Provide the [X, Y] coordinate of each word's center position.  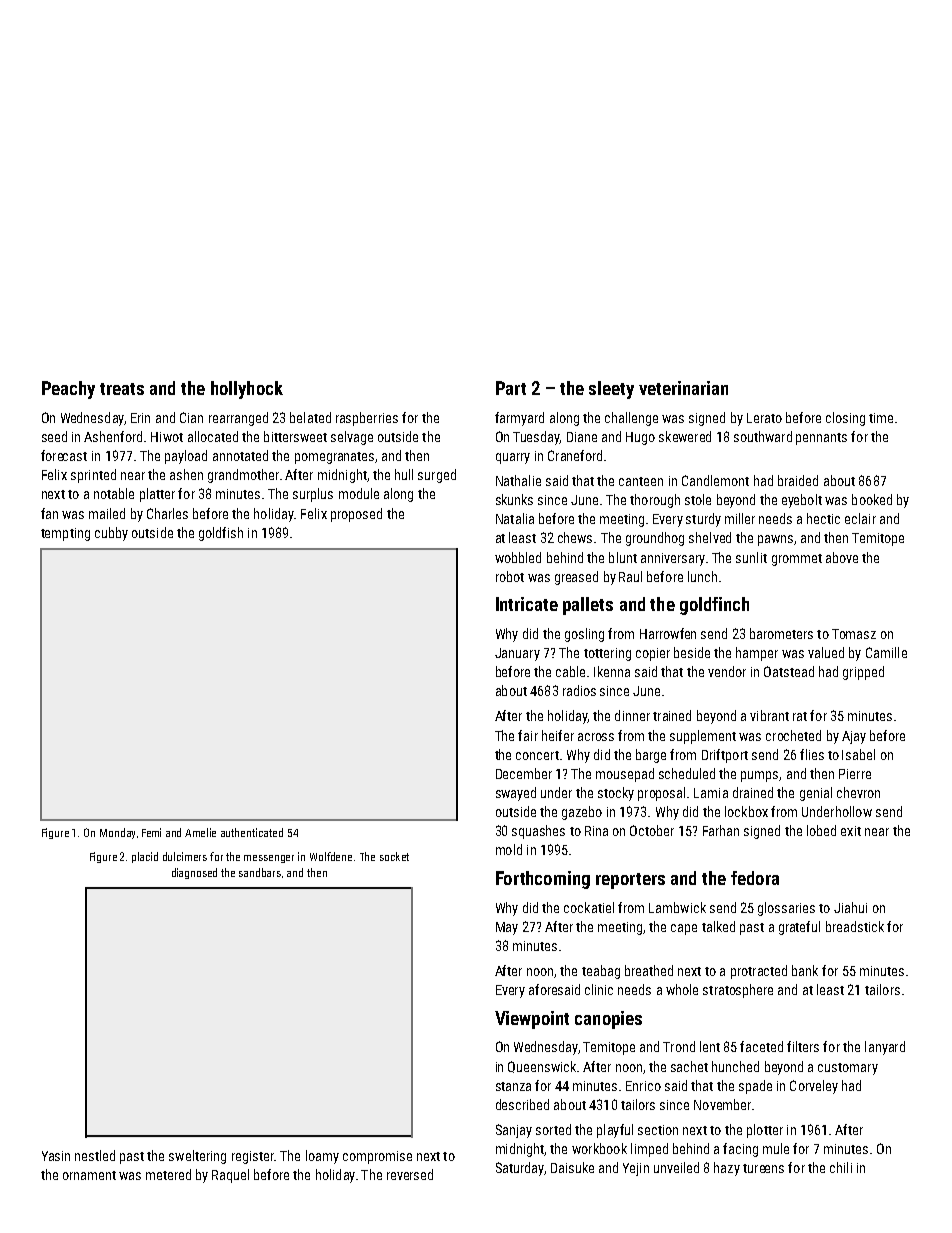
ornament [89, 1175]
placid [145, 857]
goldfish [221, 534]
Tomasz [854, 634]
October [652, 830]
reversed [410, 1174]
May [507, 928]
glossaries [786, 909]
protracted [759, 972]
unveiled [676, 1167]
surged [437, 476]
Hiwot [167, 437]
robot [510, 576]
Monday [117, 833]
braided [798, 480]
